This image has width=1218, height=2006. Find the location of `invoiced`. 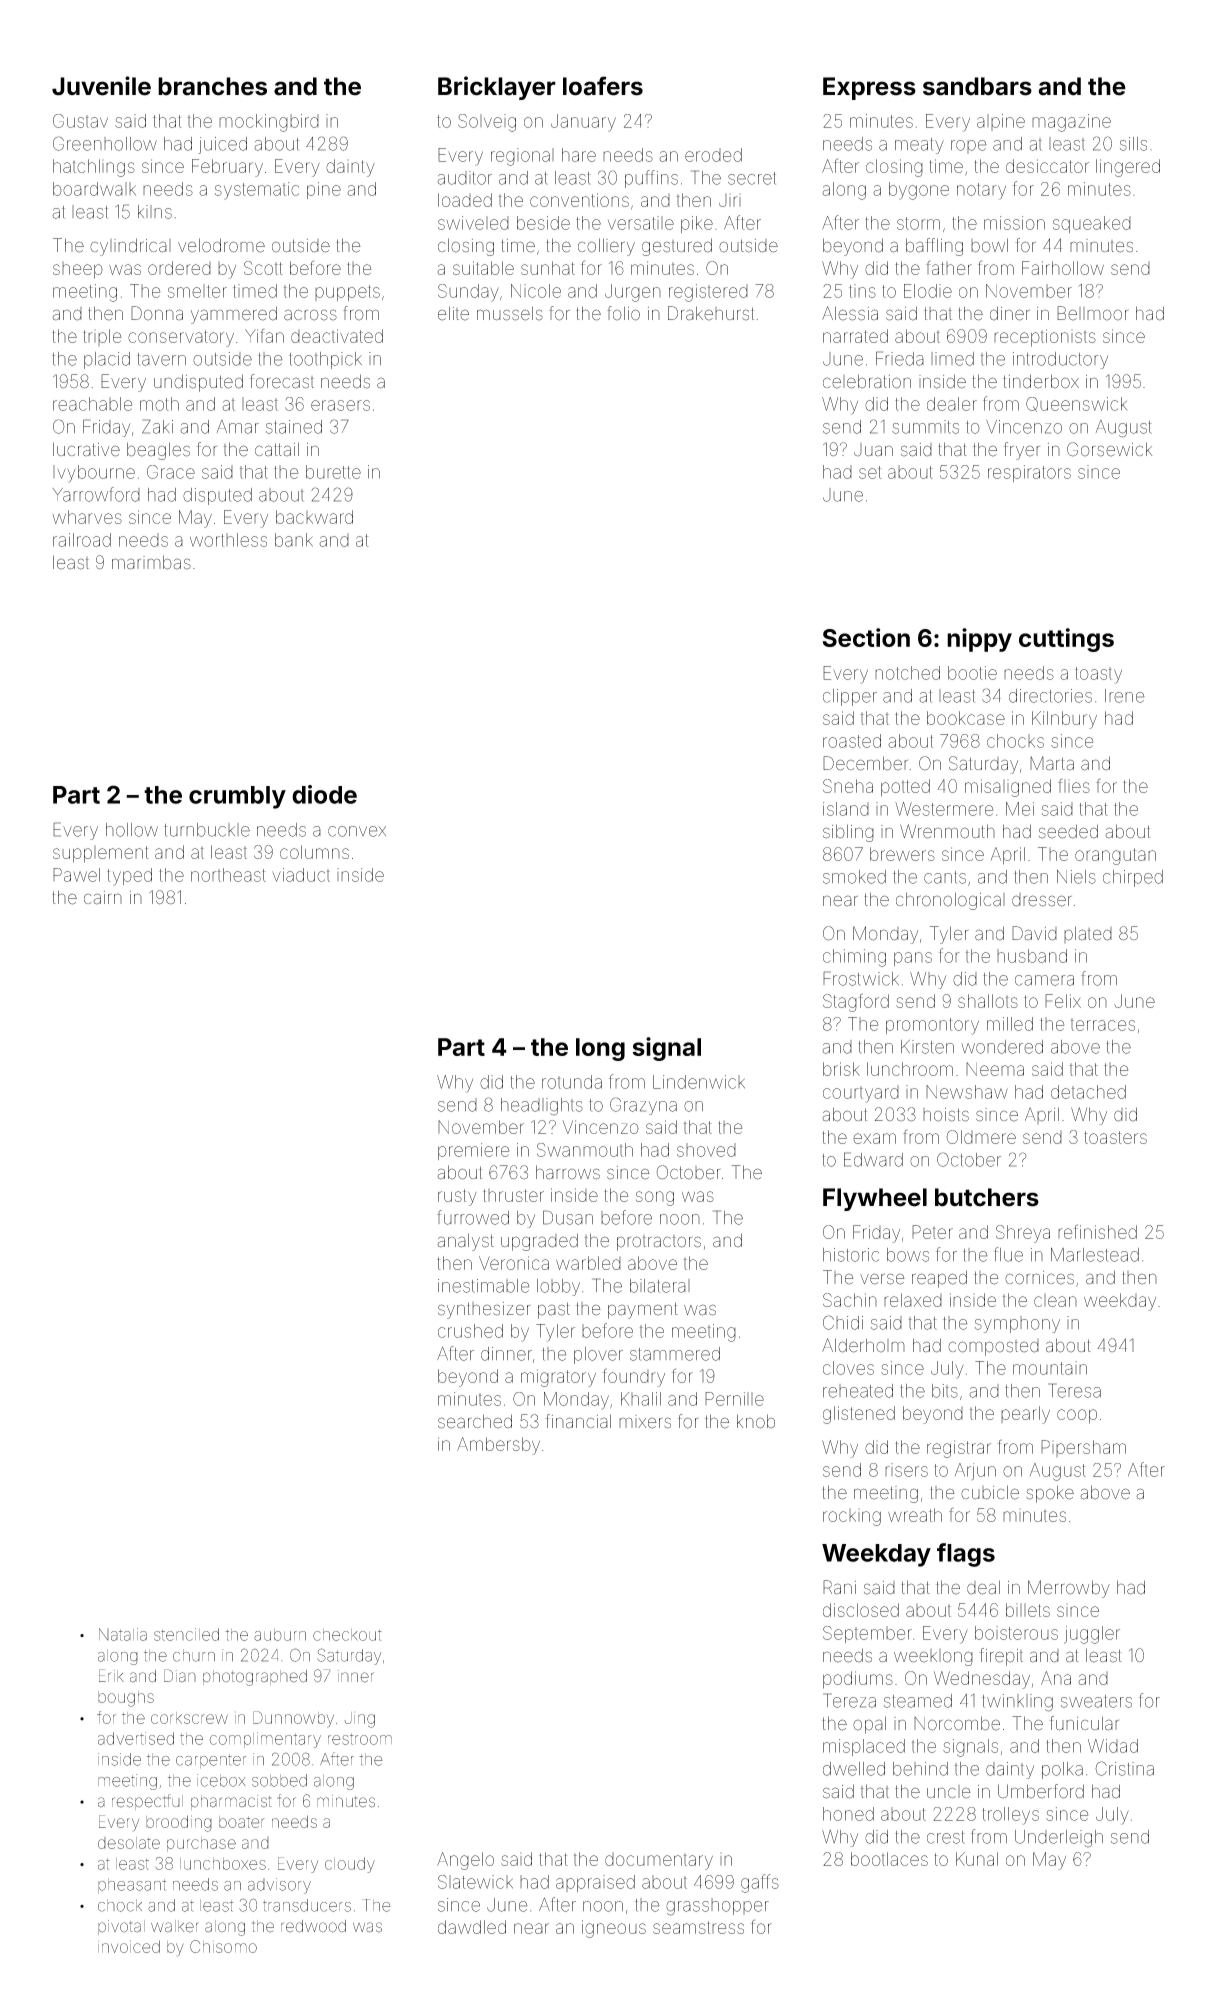

invoiced is located at coordinates (129, 1946).
